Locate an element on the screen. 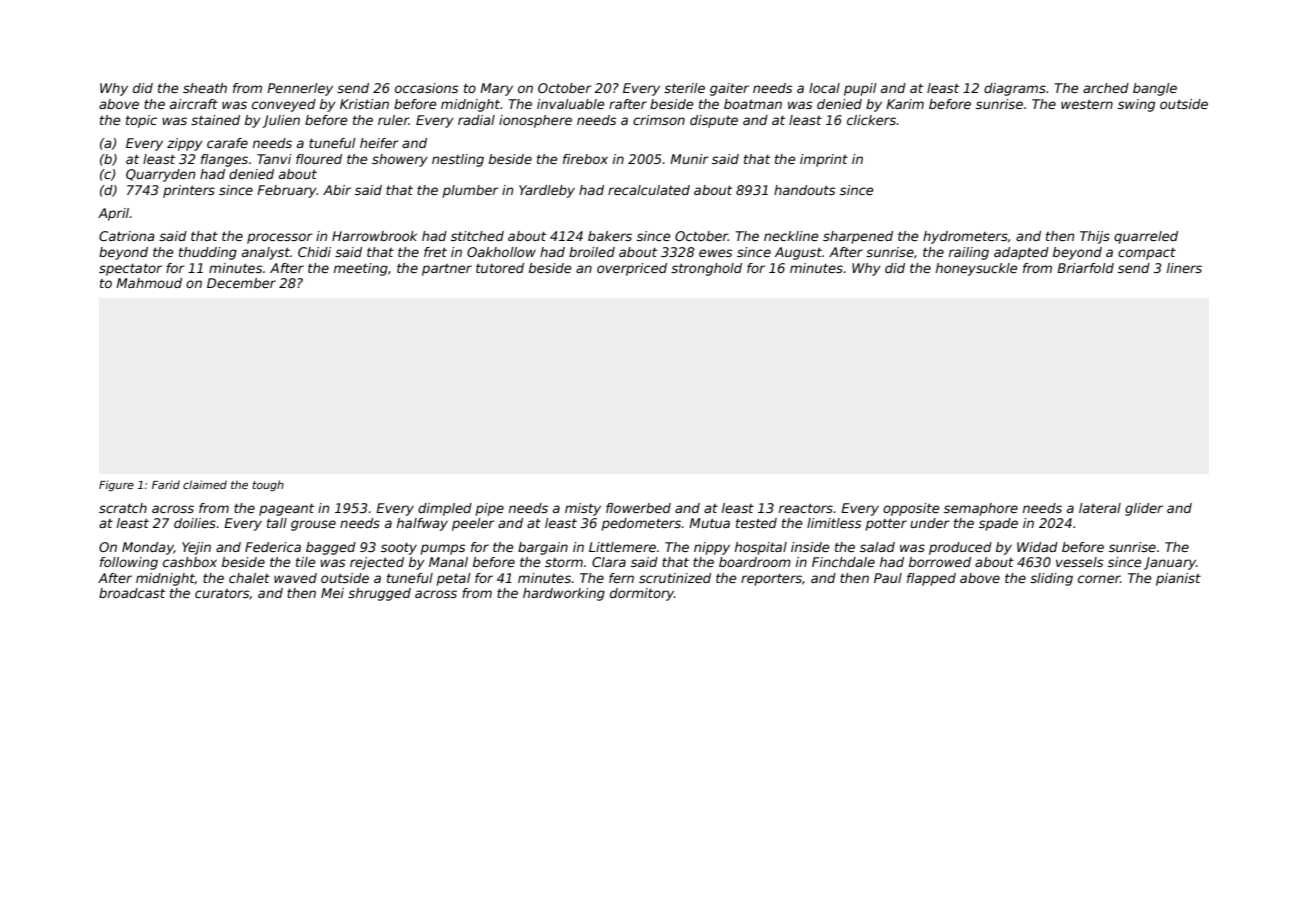  storm is located at coordinates (564, 562).
